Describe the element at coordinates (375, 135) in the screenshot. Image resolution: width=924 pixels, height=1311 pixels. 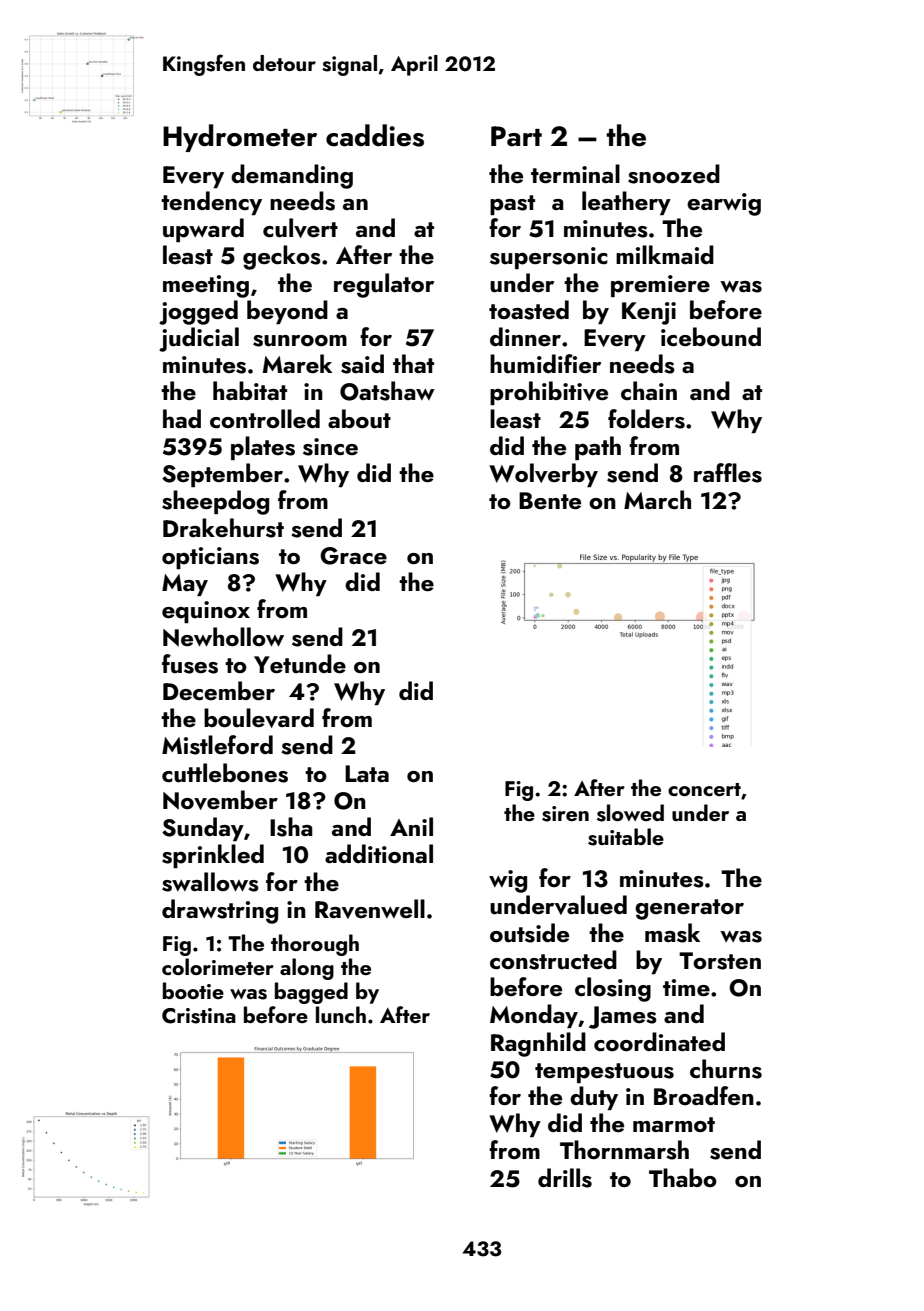
I see `caddies` at that location.
